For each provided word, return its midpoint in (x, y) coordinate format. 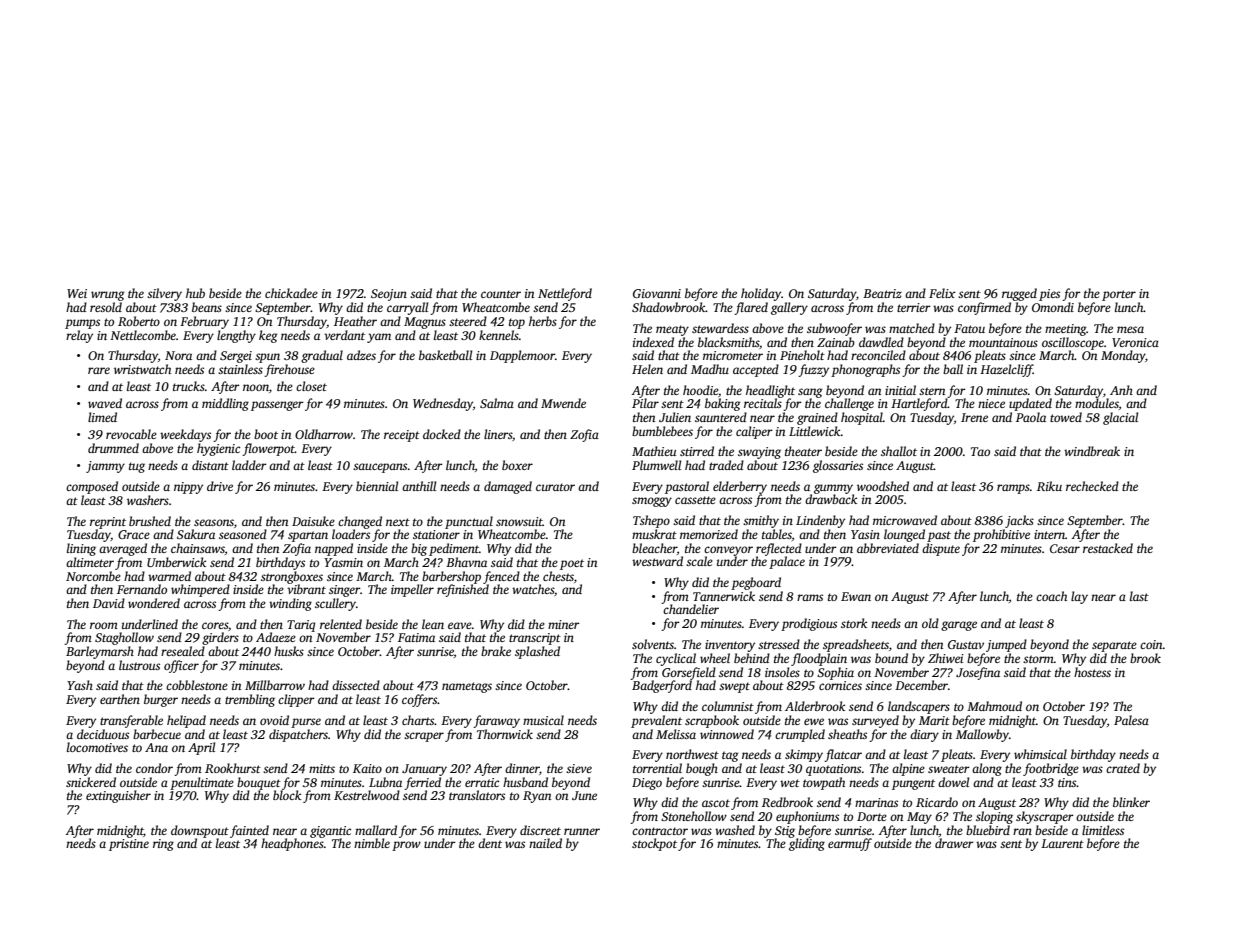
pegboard (756, 583)
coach (1051, 596)
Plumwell (656, 465)
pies (1049, 295)
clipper (296, 700)
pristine (129, 845)
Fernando (142, 589)
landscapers (919, 707)
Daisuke (313, 521)
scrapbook (712, 721)
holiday (761, 294)
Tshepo (651, 521)
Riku (1049, 486)
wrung (108, 296)
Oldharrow (324, 434)
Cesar (1065, 548)
